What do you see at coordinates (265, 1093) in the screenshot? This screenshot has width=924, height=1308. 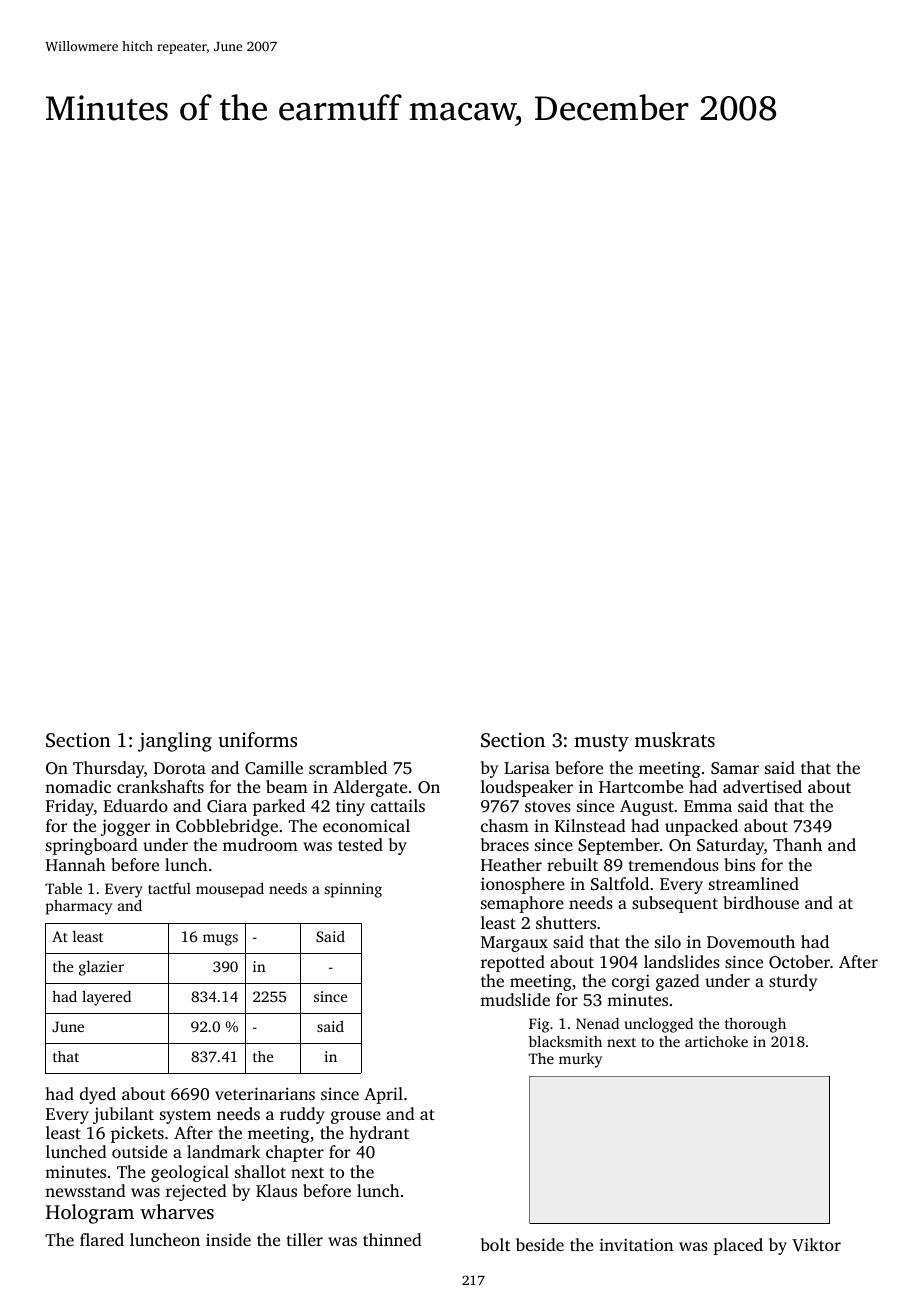 I see `veterinarians` at bounding box center [265, 1093].
